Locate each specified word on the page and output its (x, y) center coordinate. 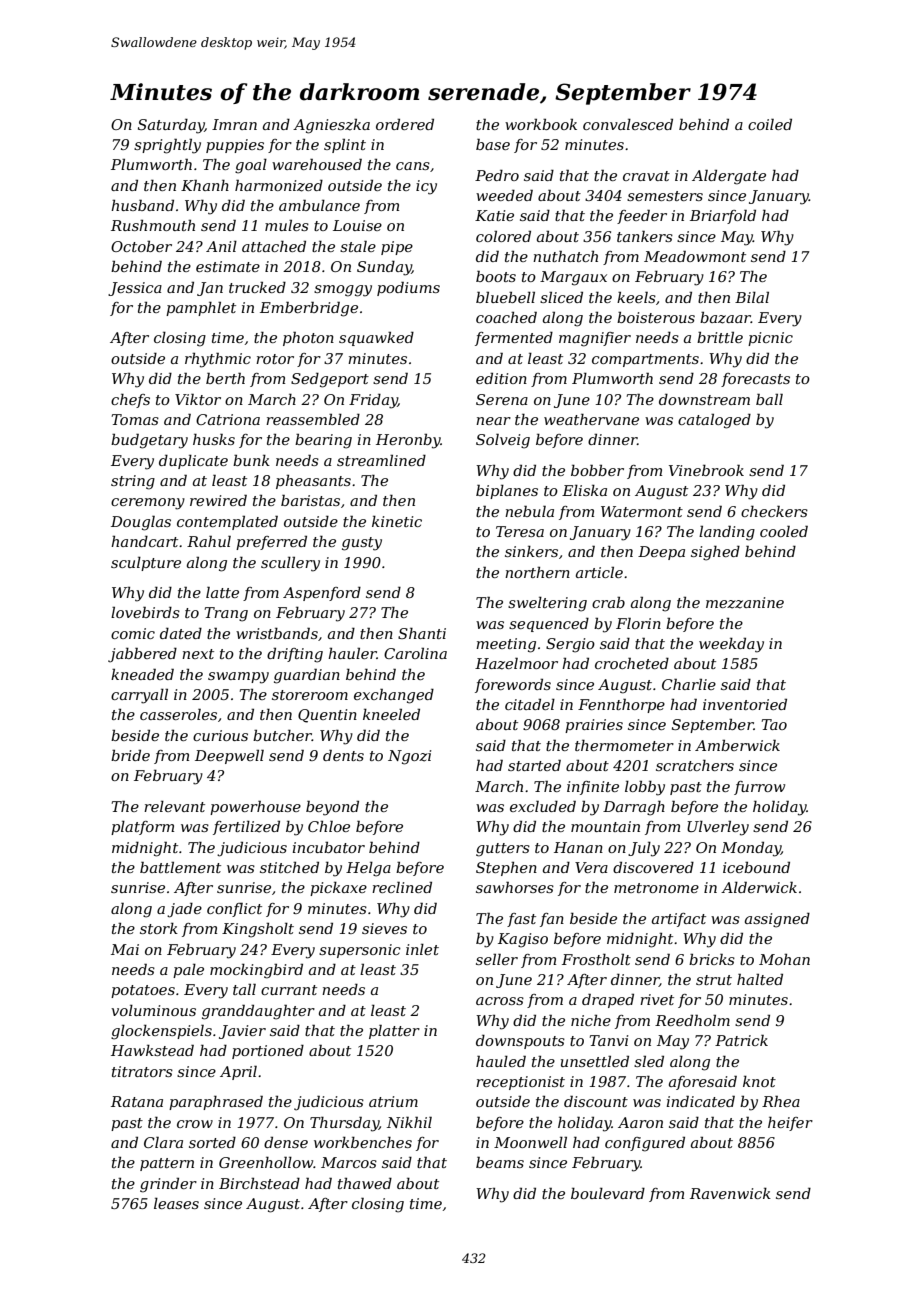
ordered (405, 124)
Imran (234, 124)
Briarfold (723, 216)
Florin (638, 623)
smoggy (343, 291)
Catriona (228, 419)
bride (130, 755)
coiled (770, 124)
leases (176, 1203)
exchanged (394, 696)
